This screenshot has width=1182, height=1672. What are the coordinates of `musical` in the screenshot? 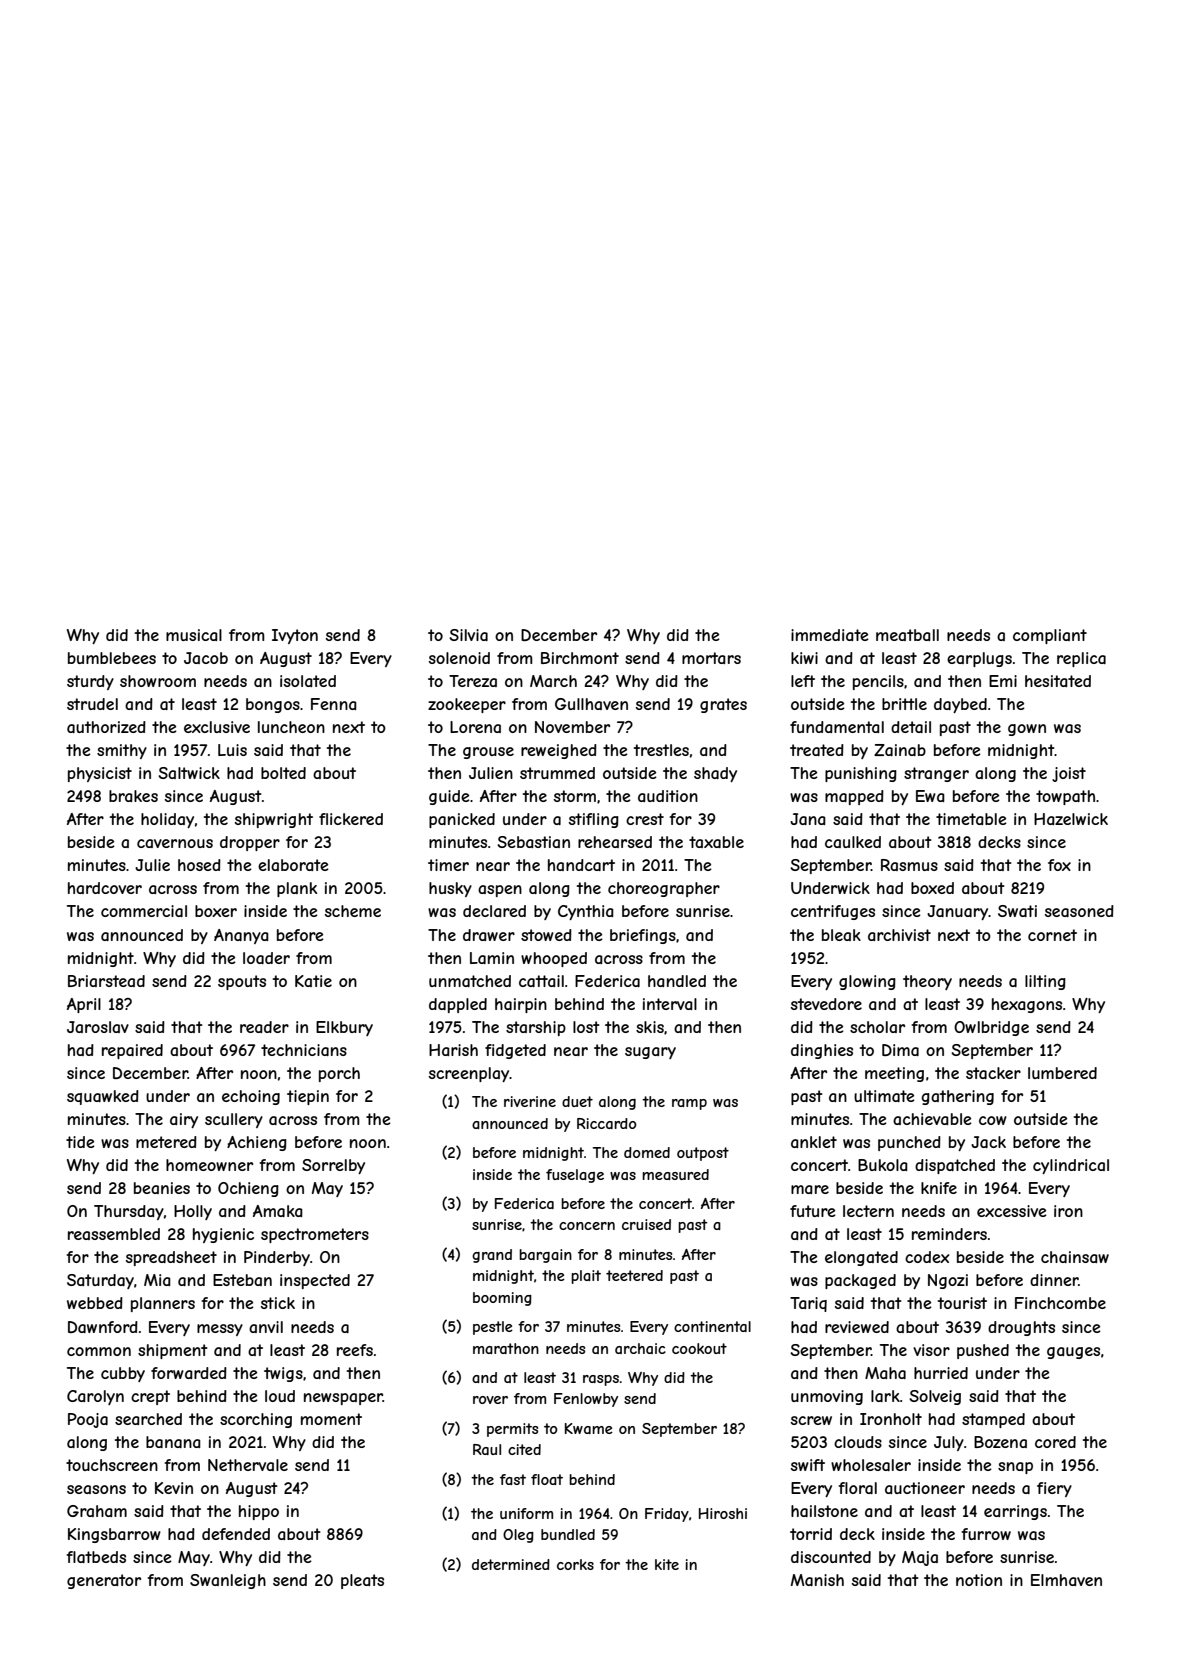 It's located at (194, 635).
